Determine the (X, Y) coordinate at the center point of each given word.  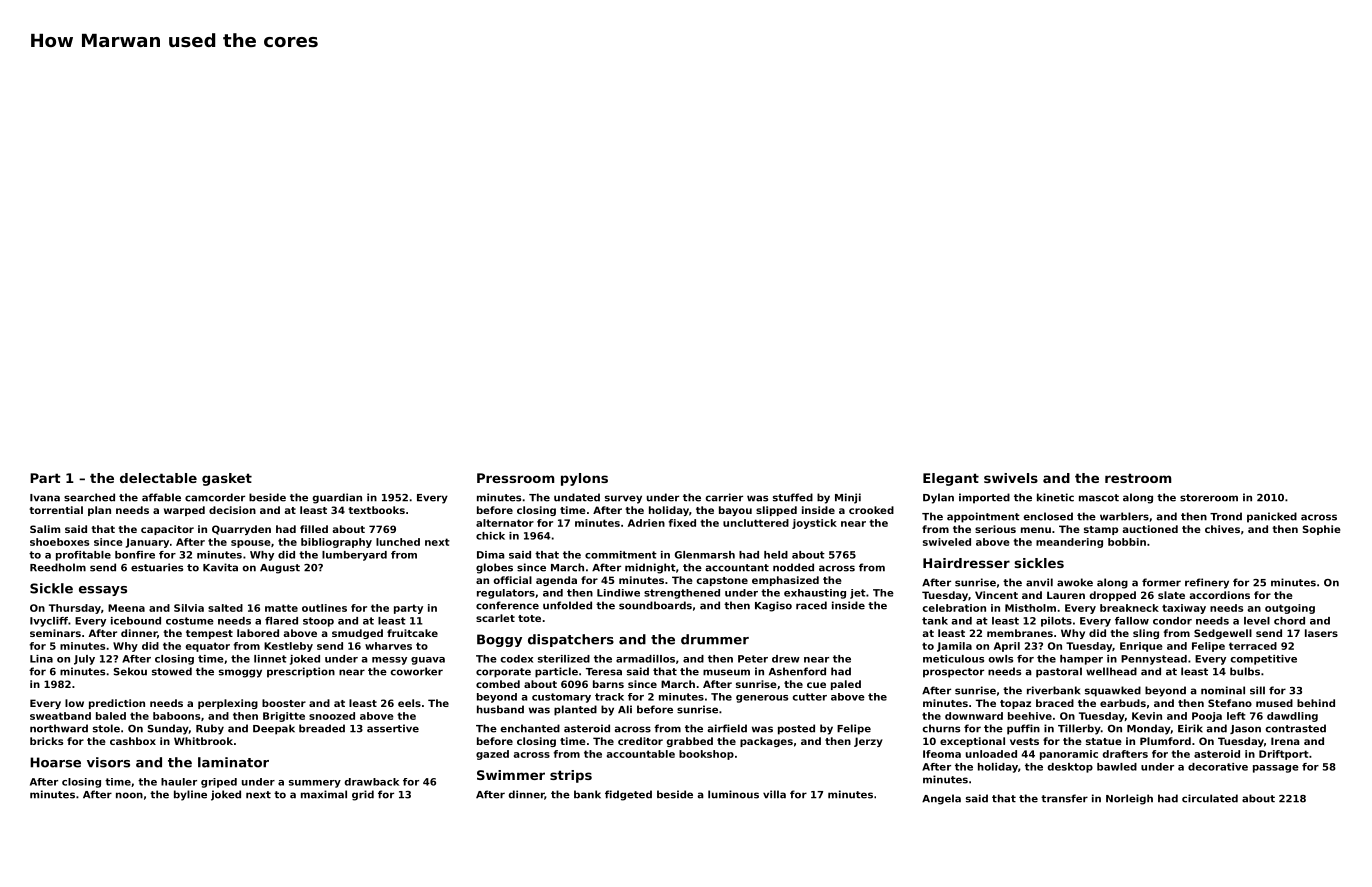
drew (786, 659)
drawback (371, 782)
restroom (1138, 478)
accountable (641, 754)
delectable (158, 478)
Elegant (951, 479)
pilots (1056, 622)
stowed (172, 671)
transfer (1064, 798)
